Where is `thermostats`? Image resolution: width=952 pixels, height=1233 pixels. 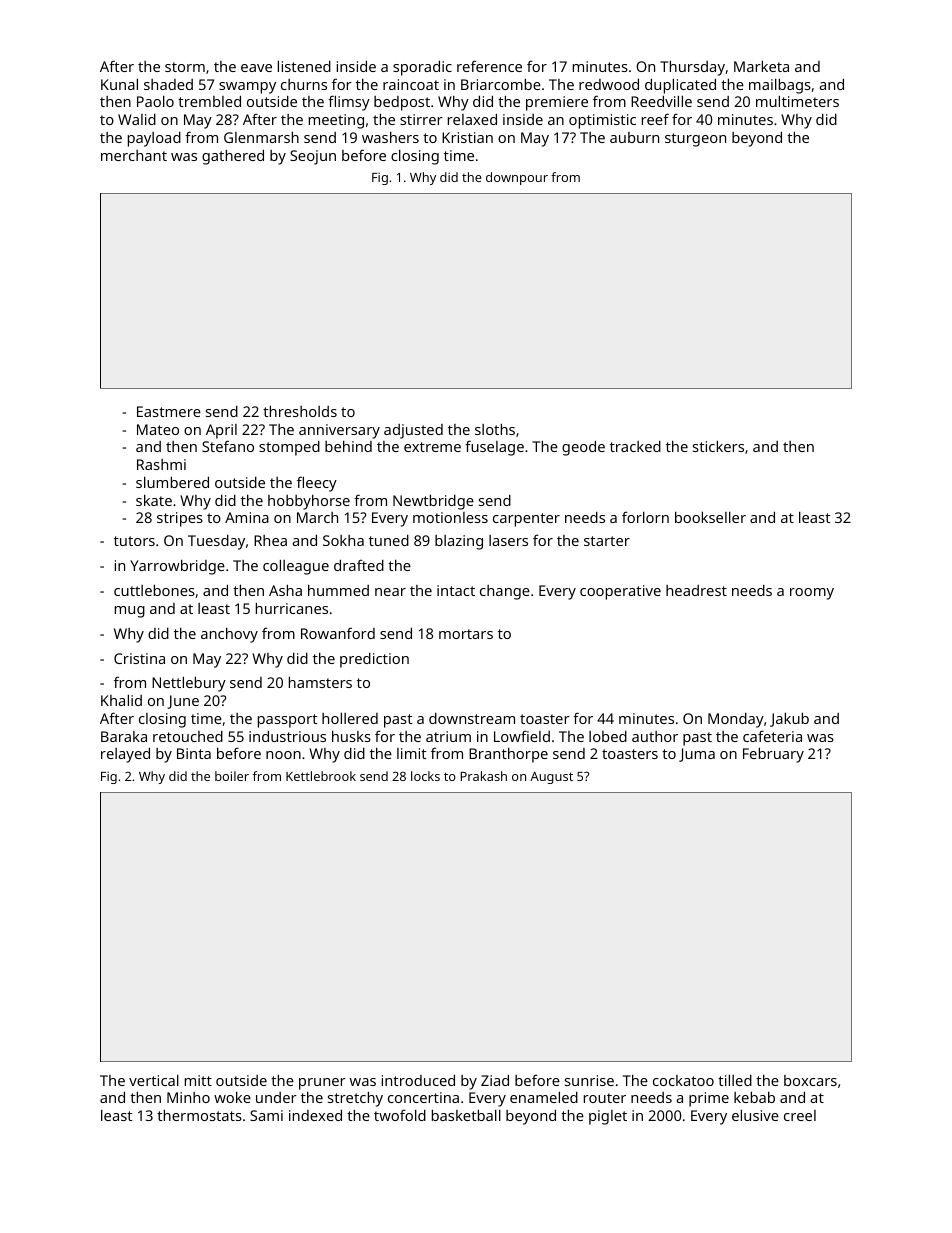 thermostats is located at coordinates (199, 1115).
